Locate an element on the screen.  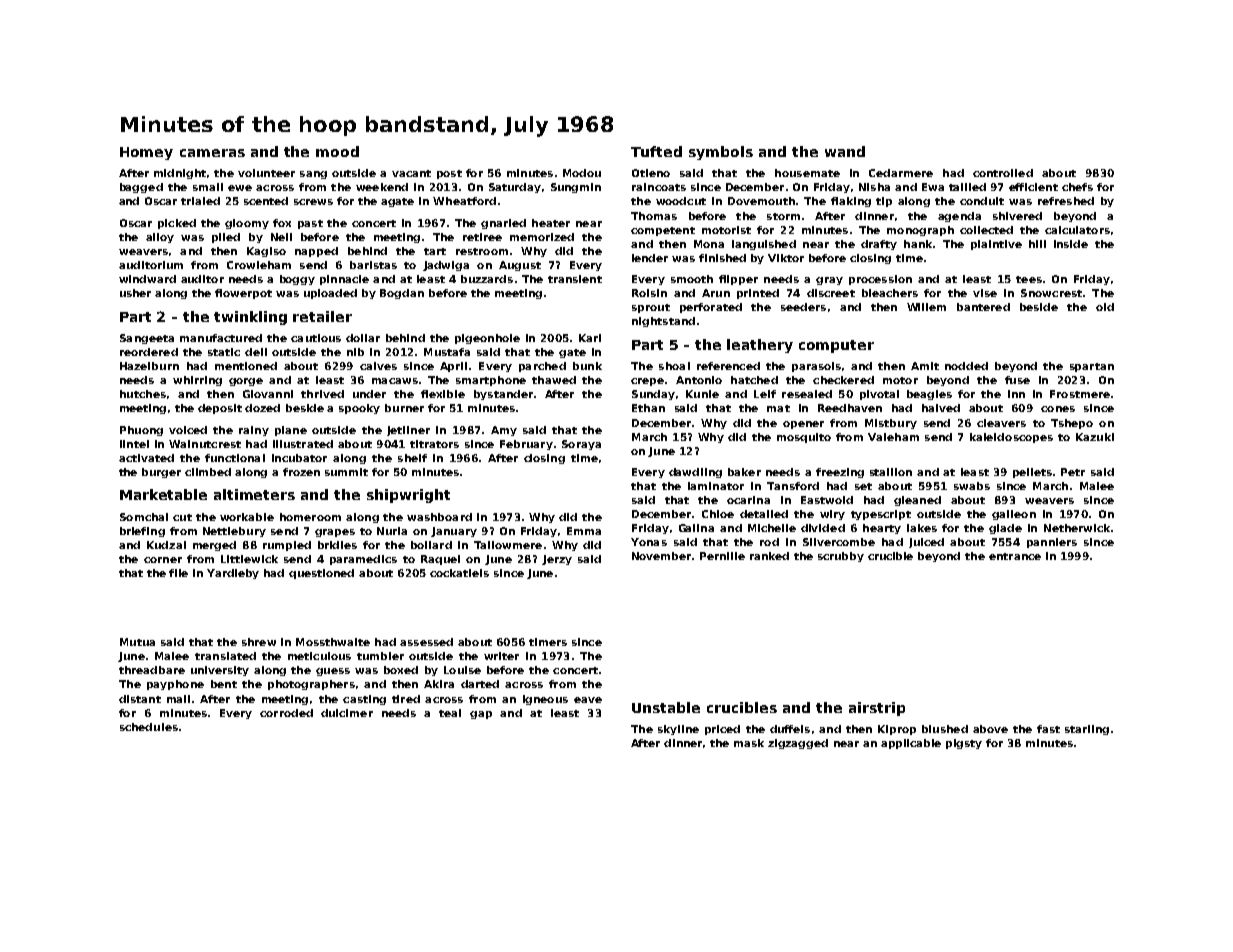
symbols is located at coordinates (721, 153).
